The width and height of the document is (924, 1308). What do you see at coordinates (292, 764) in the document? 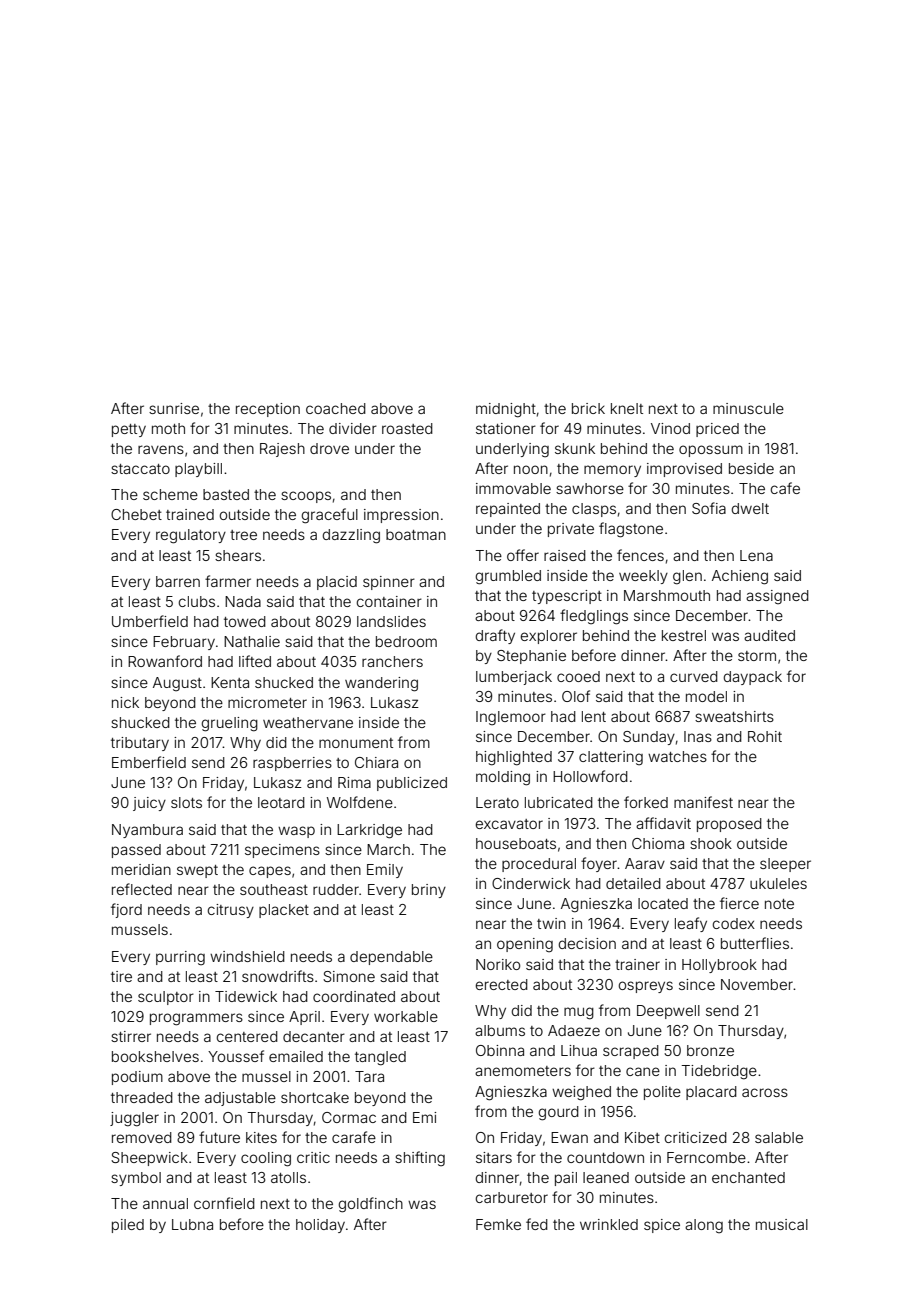
I see `raspberries` at bounding box center [292, 764].
